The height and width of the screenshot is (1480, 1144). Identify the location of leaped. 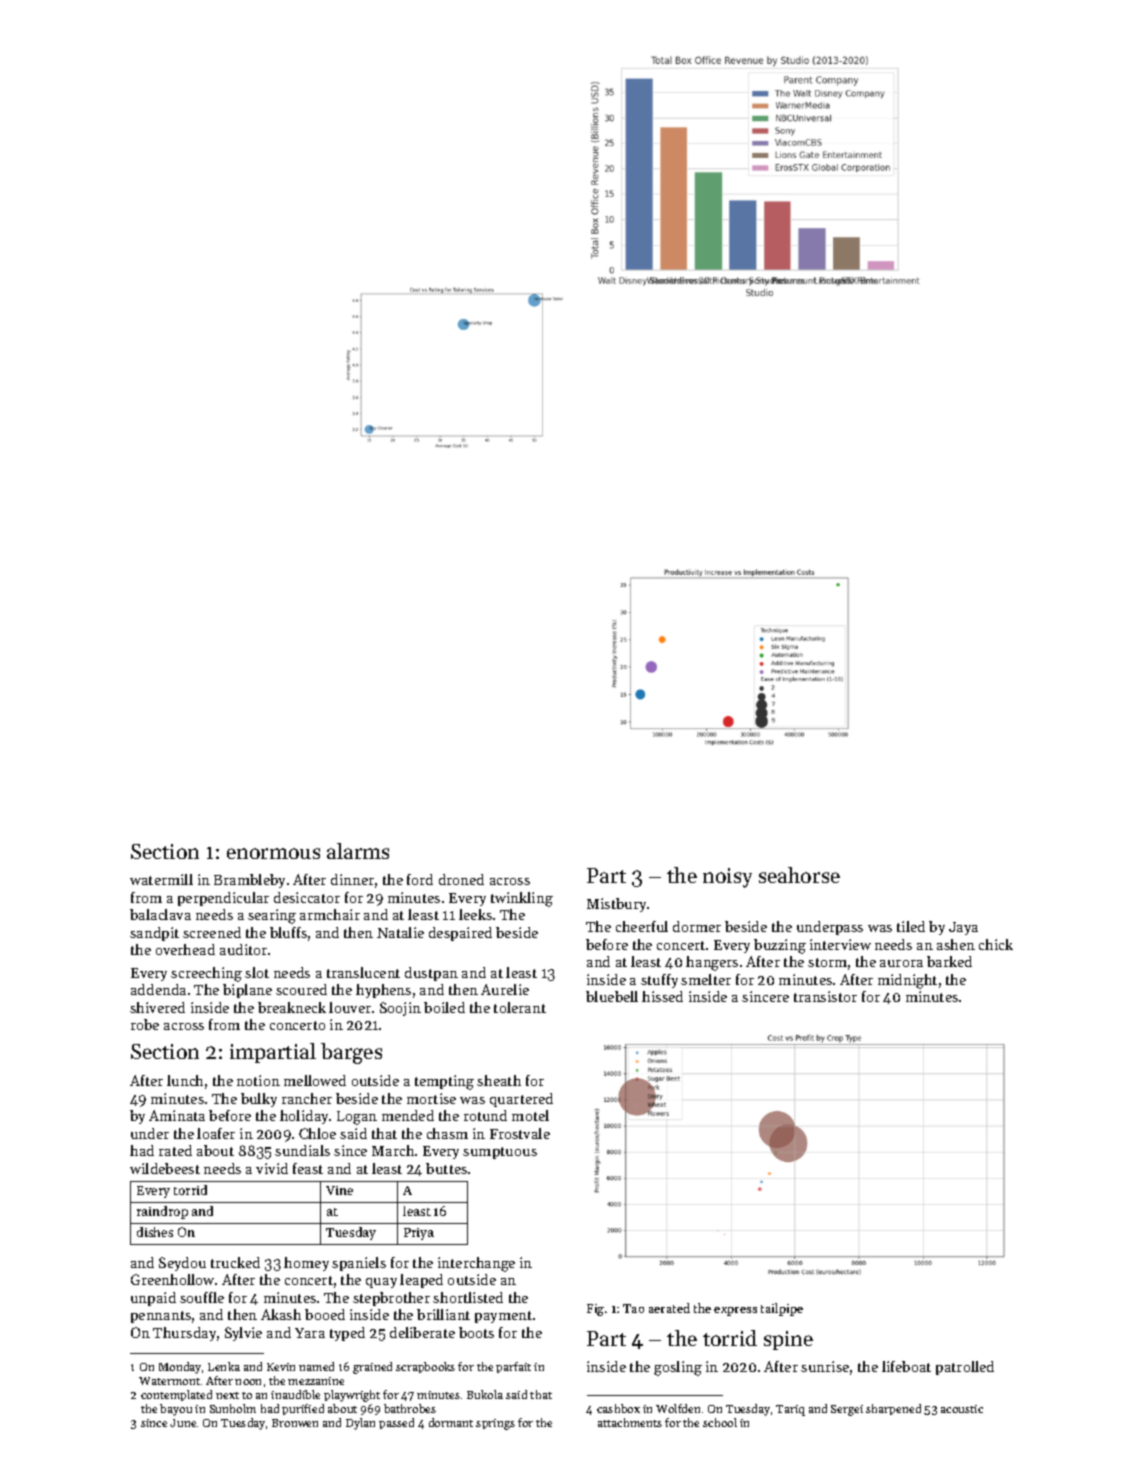
(421, 1281).
